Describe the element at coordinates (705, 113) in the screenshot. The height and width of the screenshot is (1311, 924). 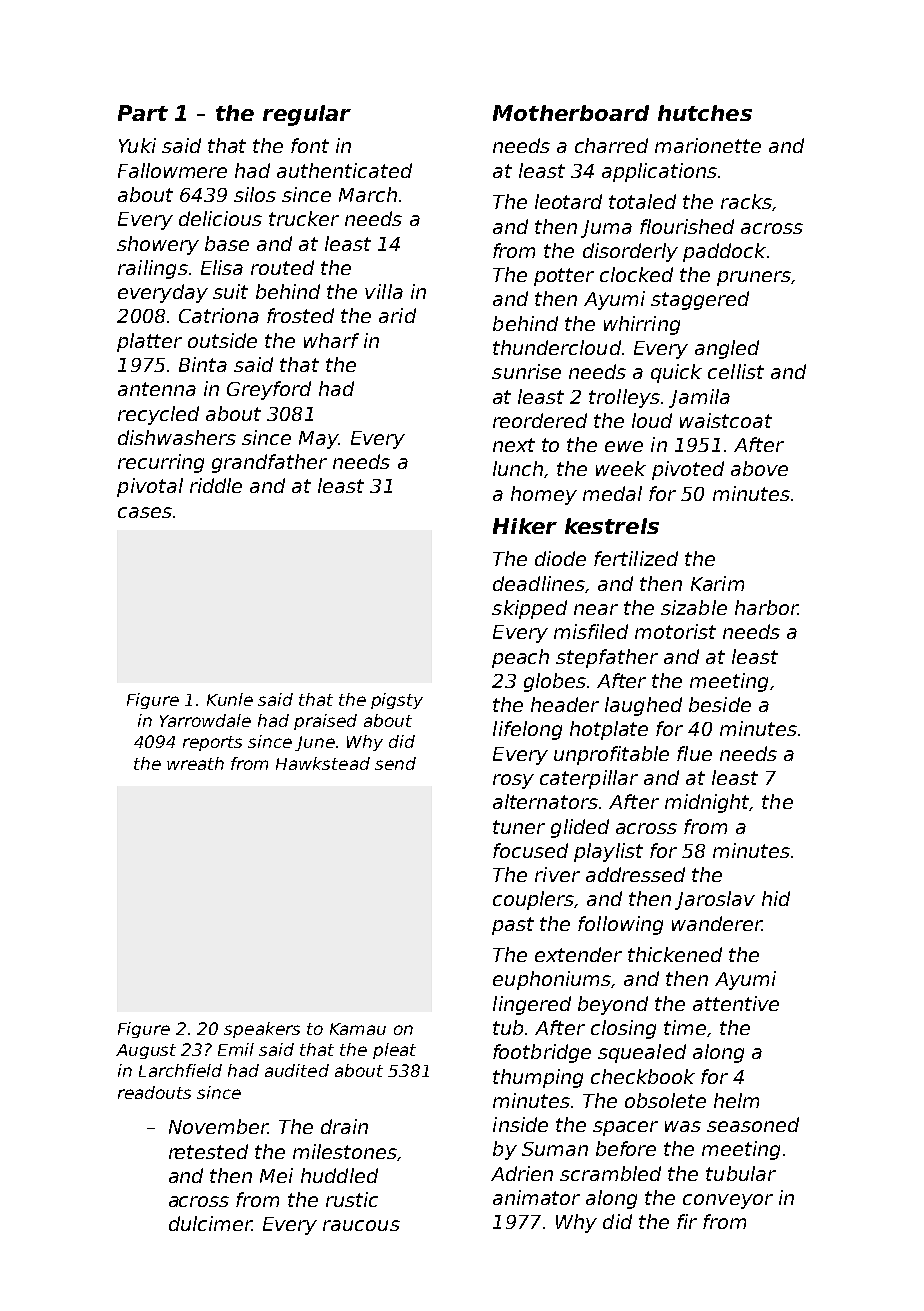
I see `hutches` at that location.
